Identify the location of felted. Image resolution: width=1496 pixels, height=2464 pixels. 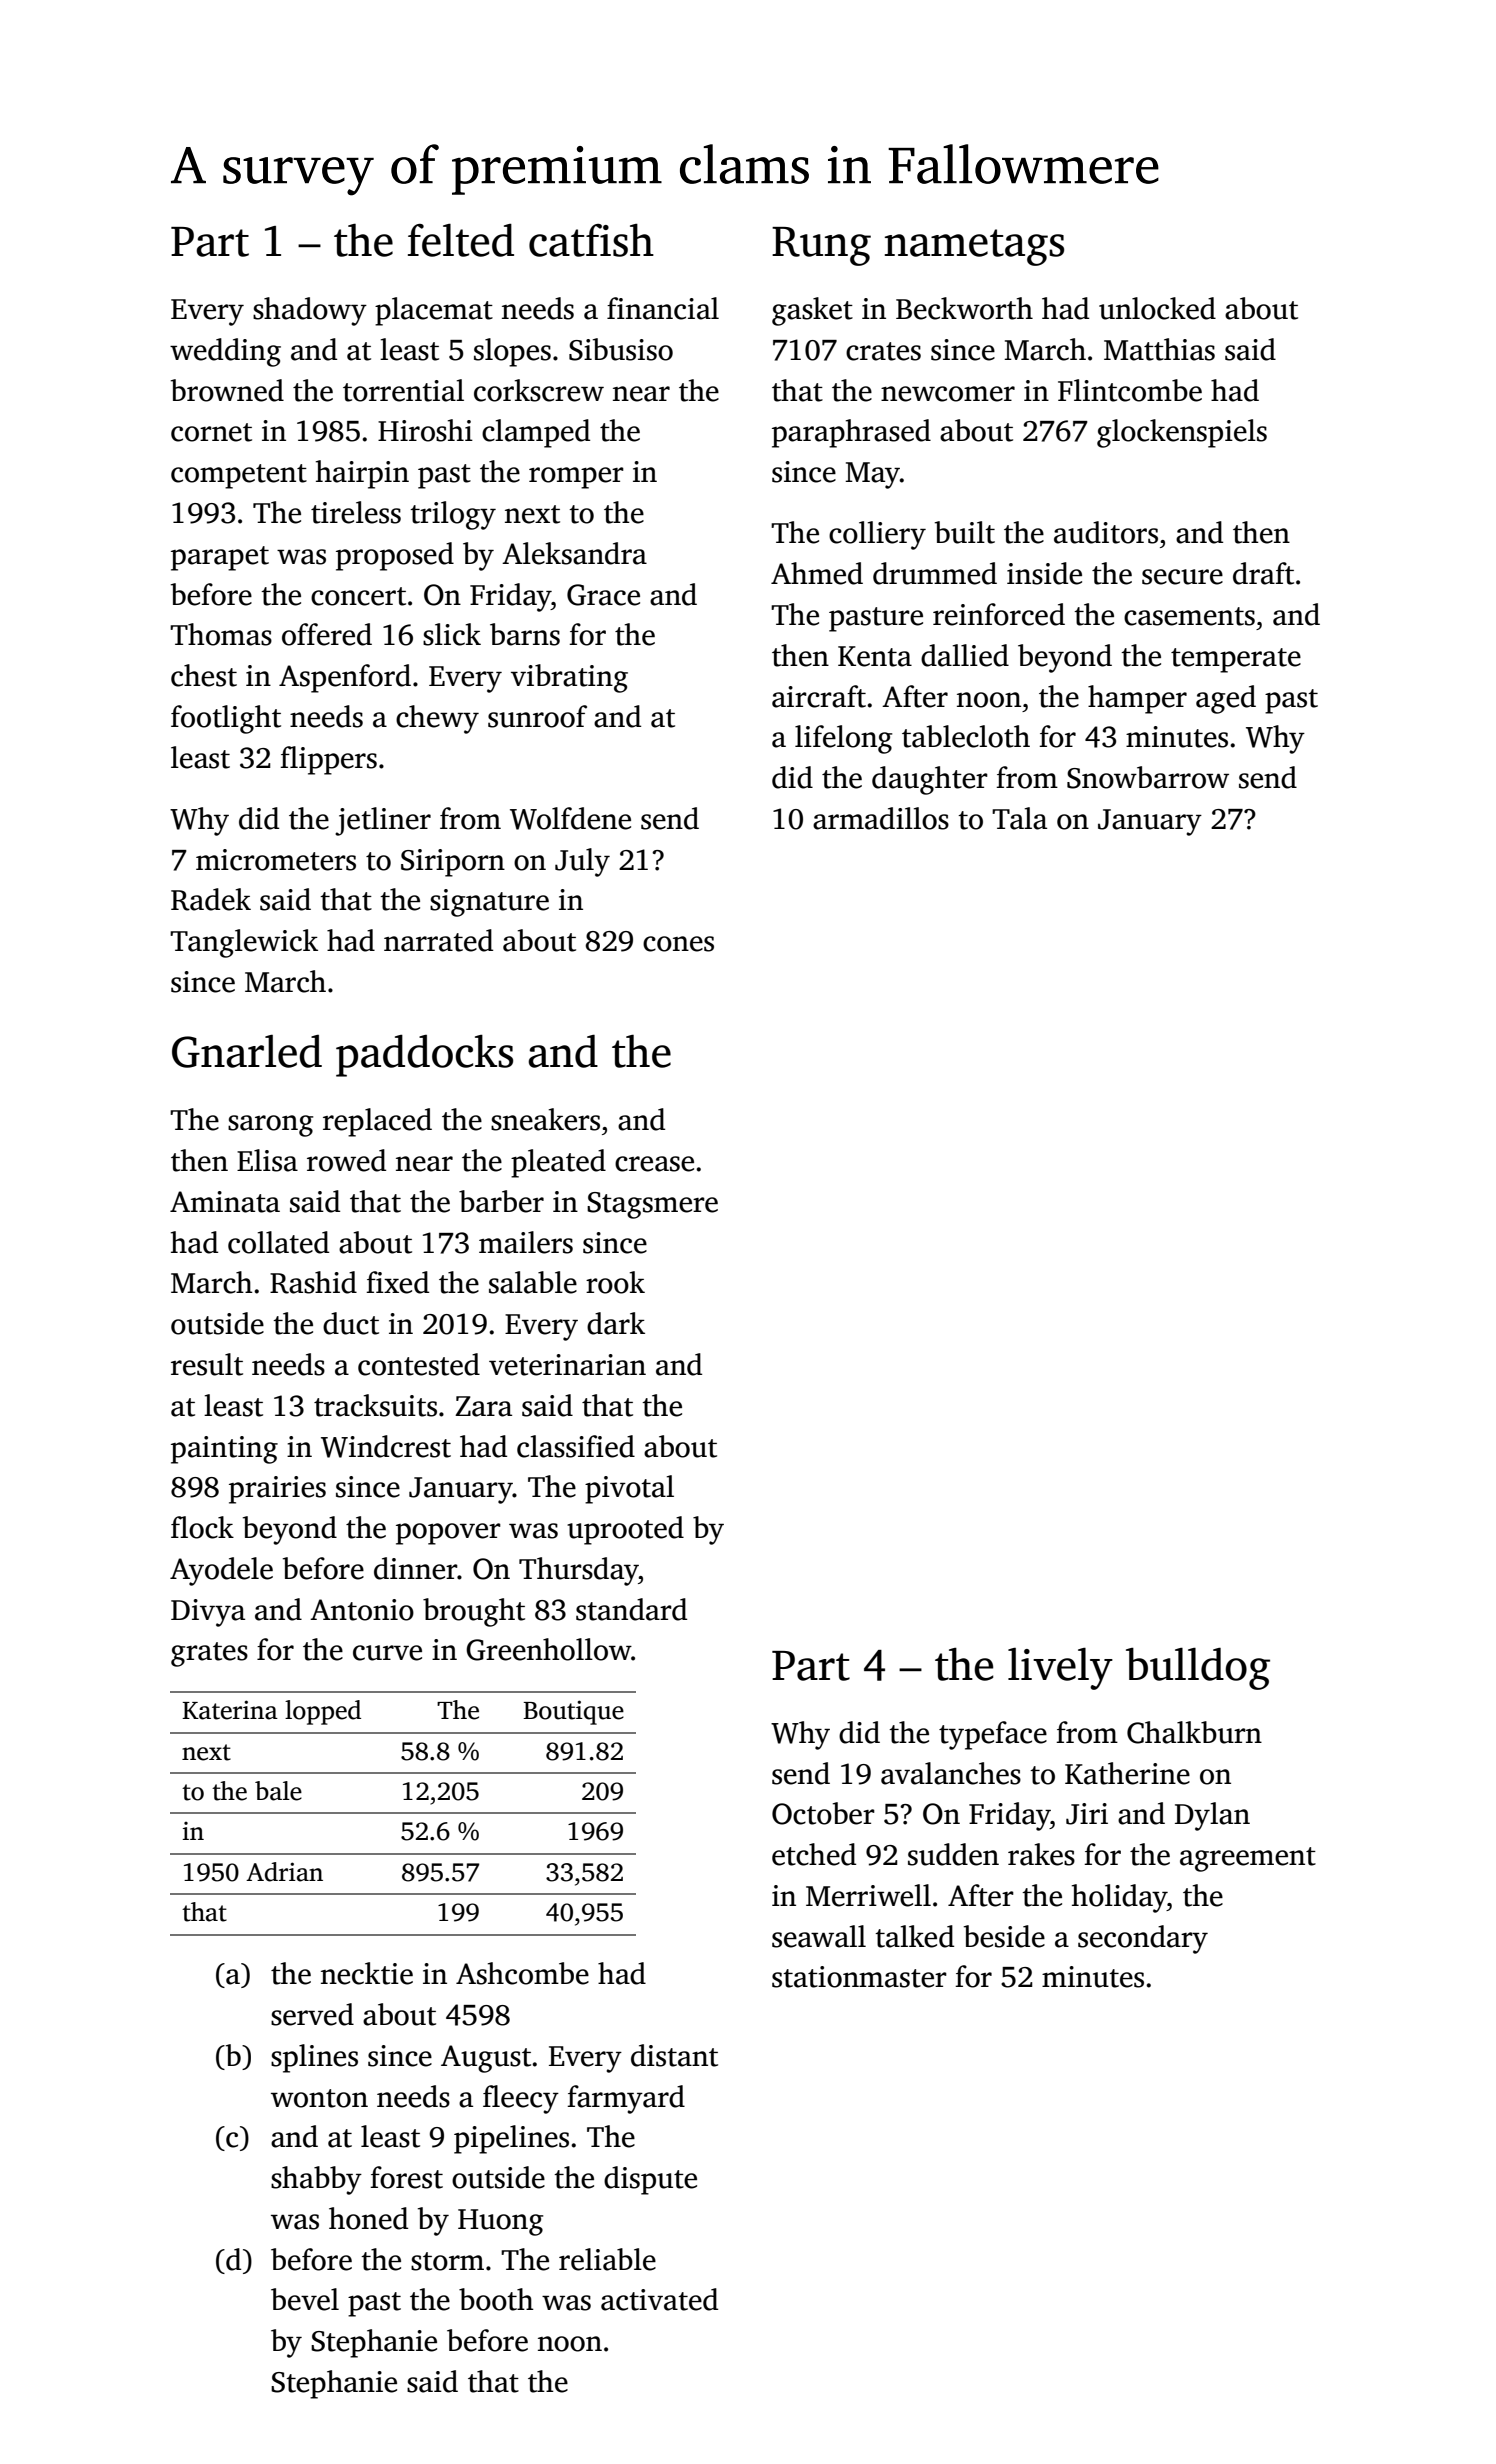
(461, 240).
